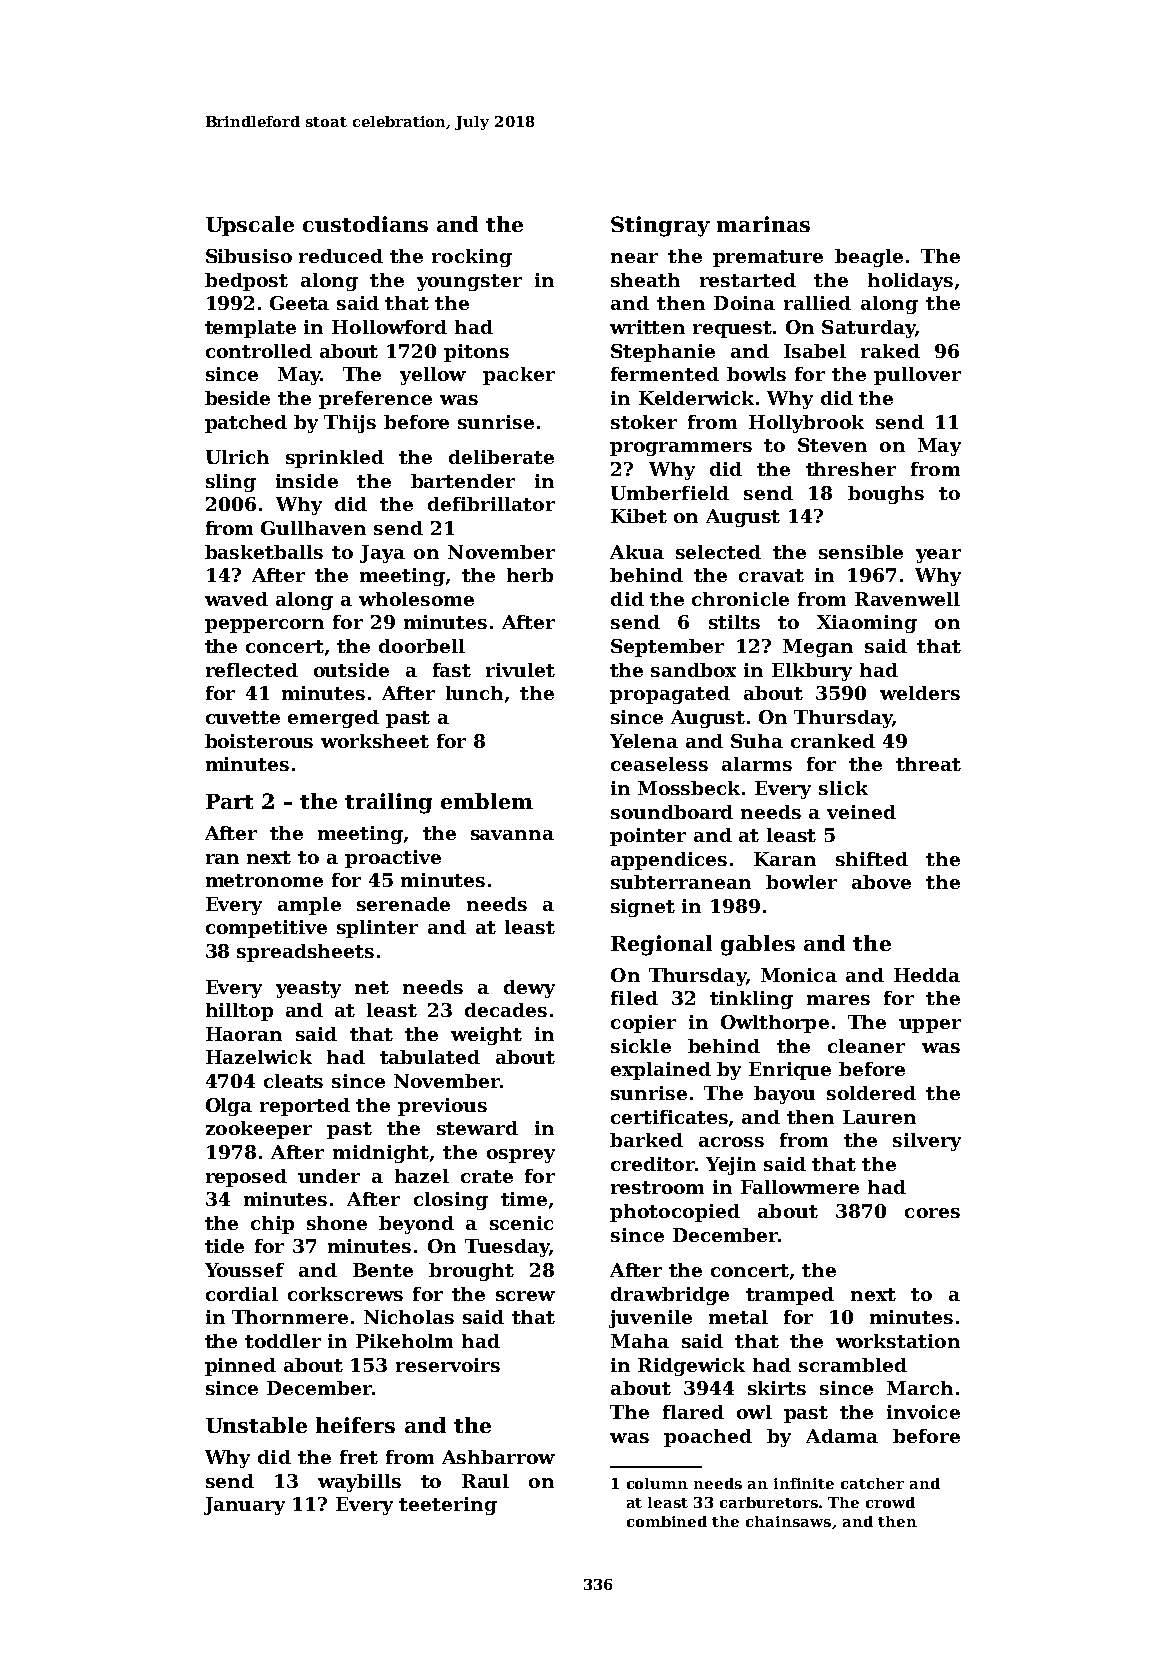 The height and width of the page is (1654, 1165). I want to click on silvery, so click(927, 1142).
